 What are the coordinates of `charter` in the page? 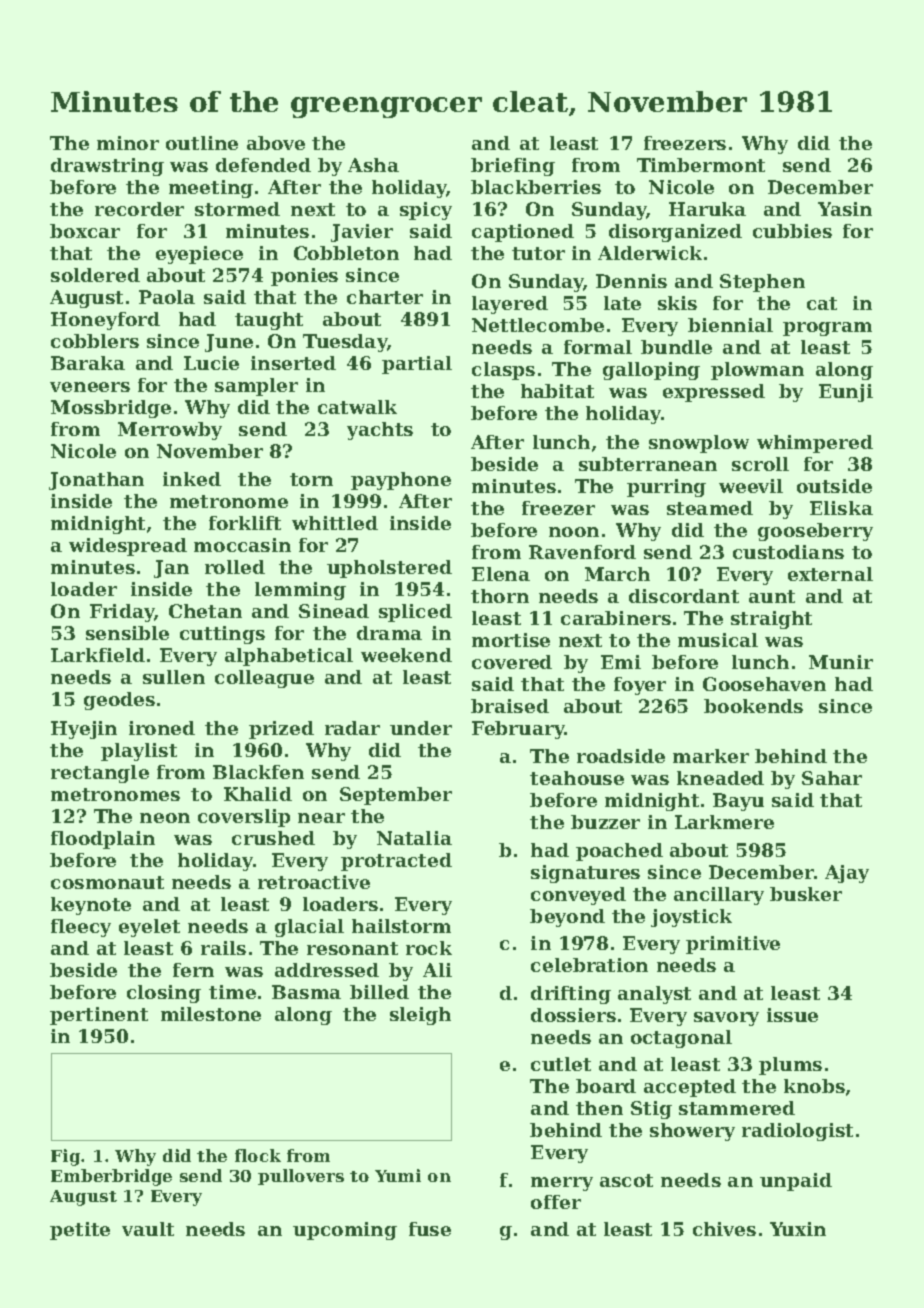 It's located at (385, 297).
